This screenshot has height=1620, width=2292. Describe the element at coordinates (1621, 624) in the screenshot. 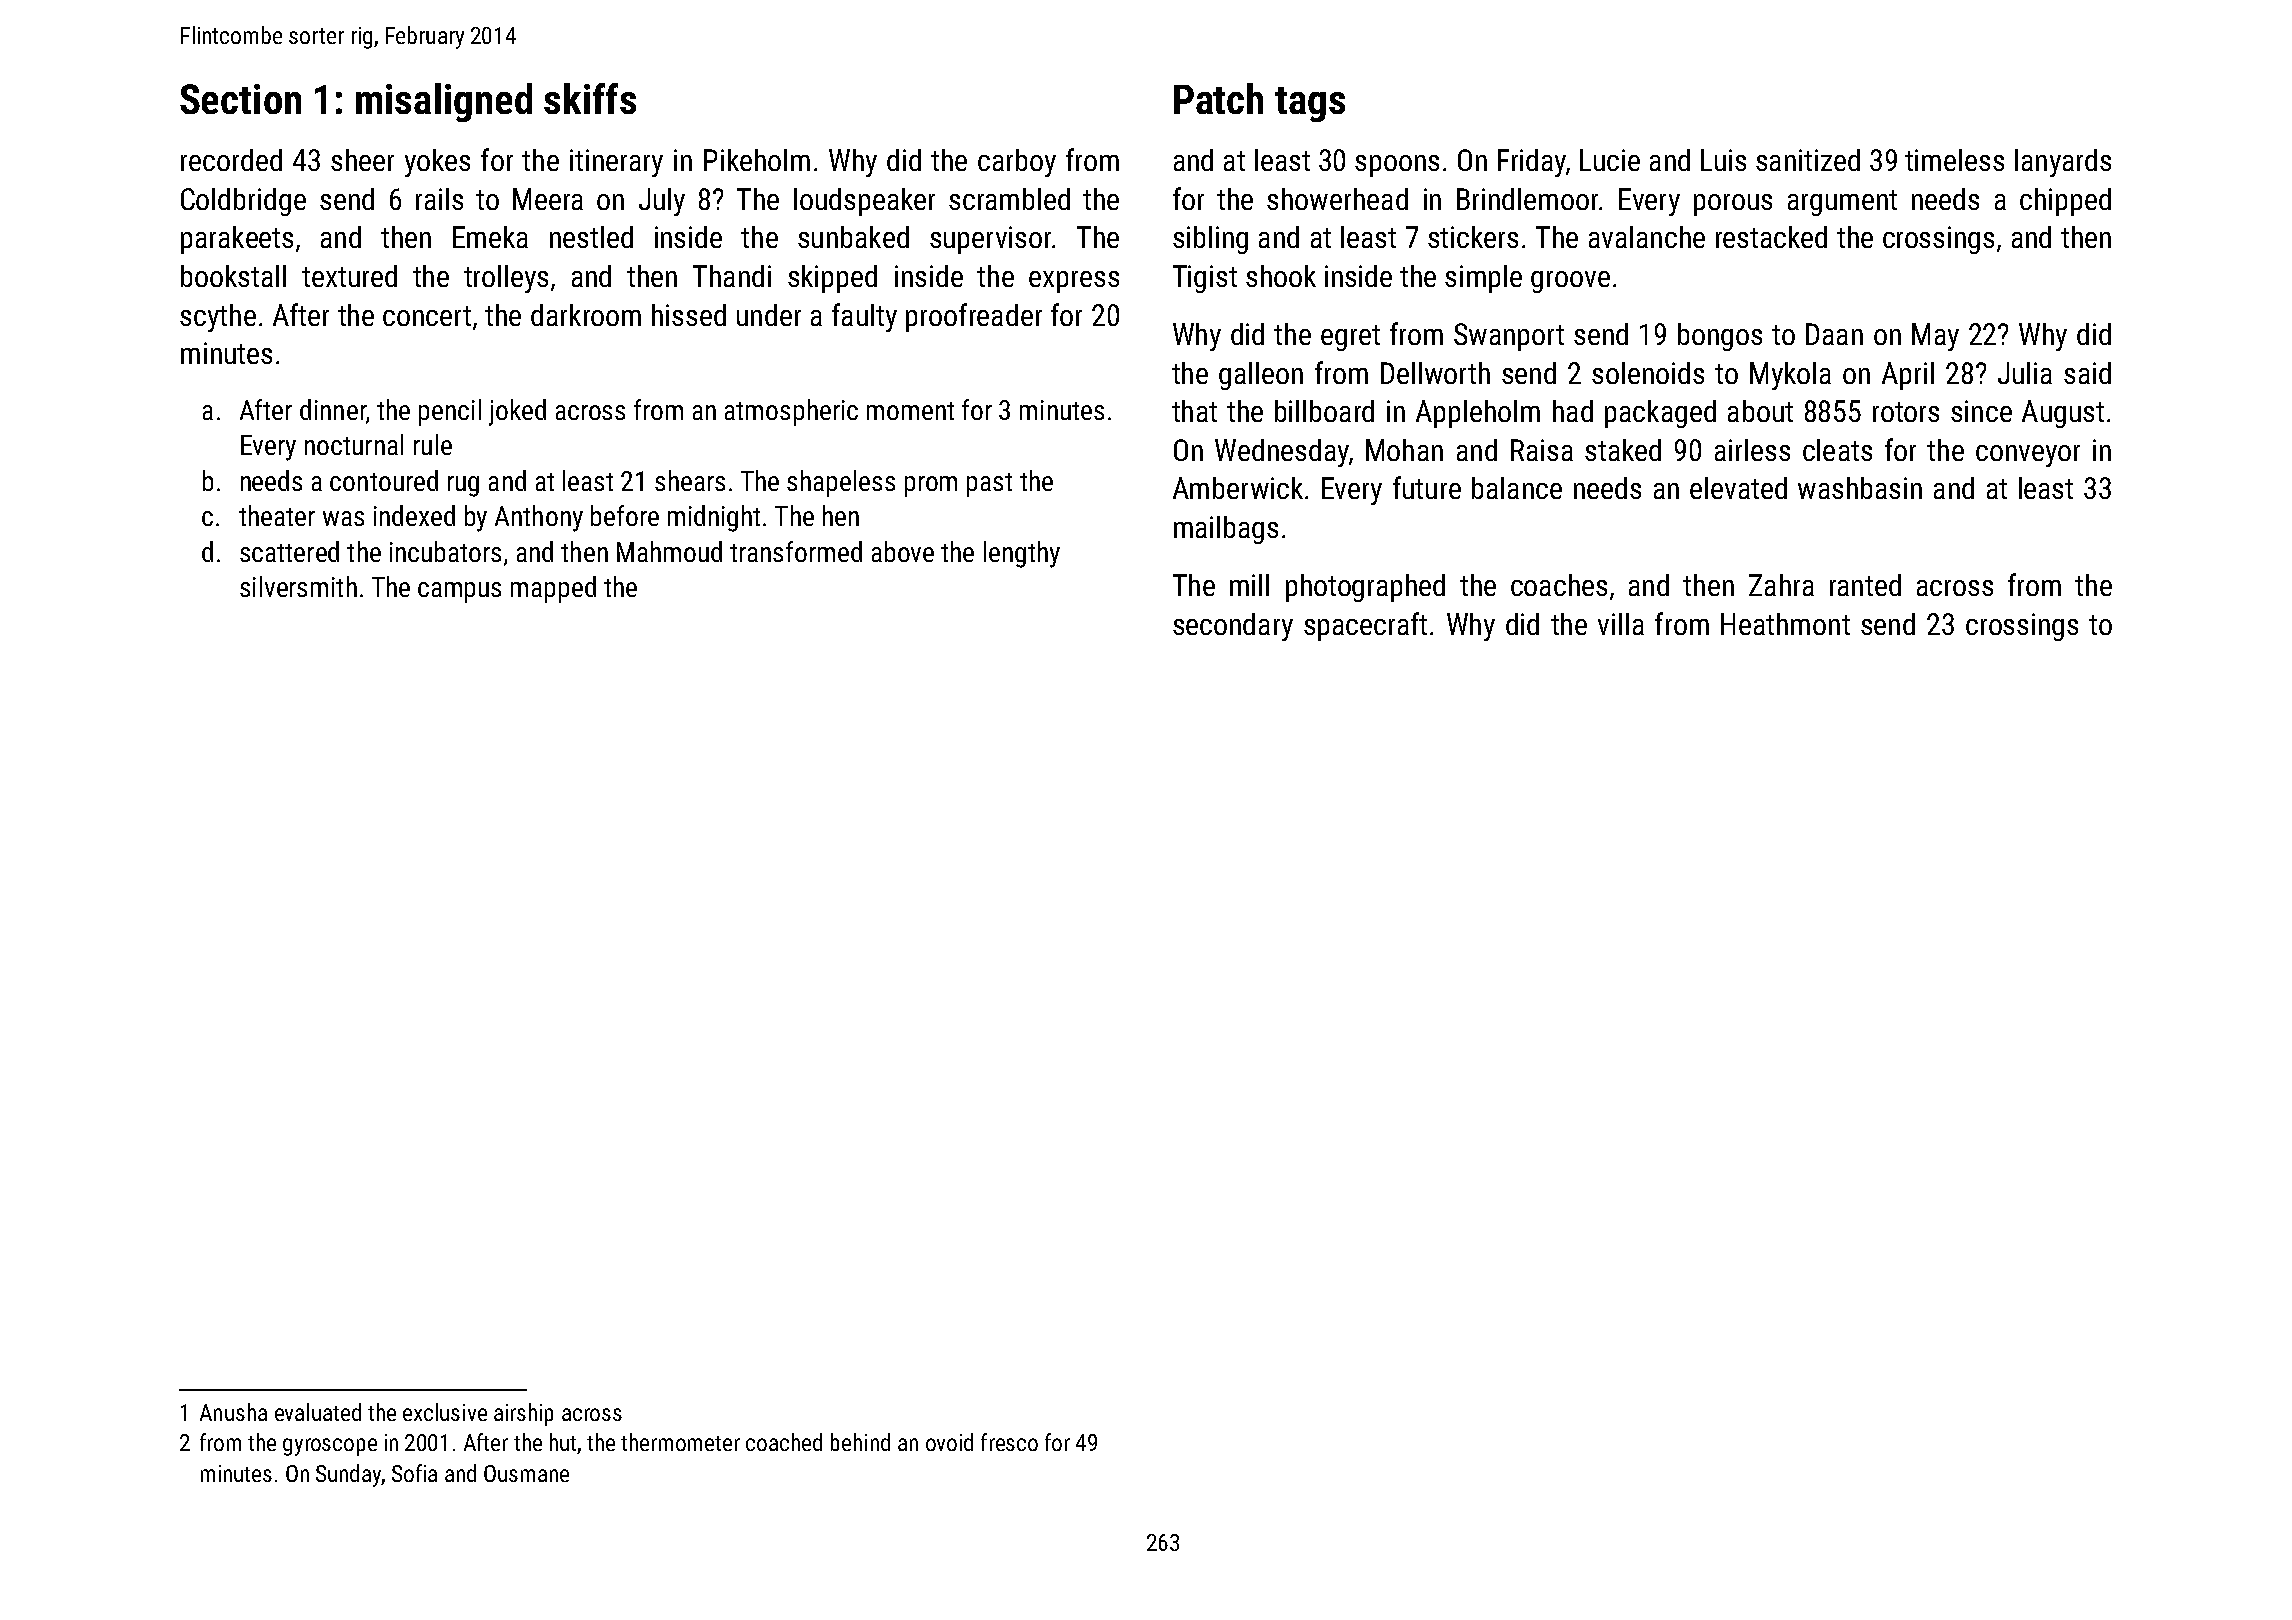

I see `villa` at that location.
